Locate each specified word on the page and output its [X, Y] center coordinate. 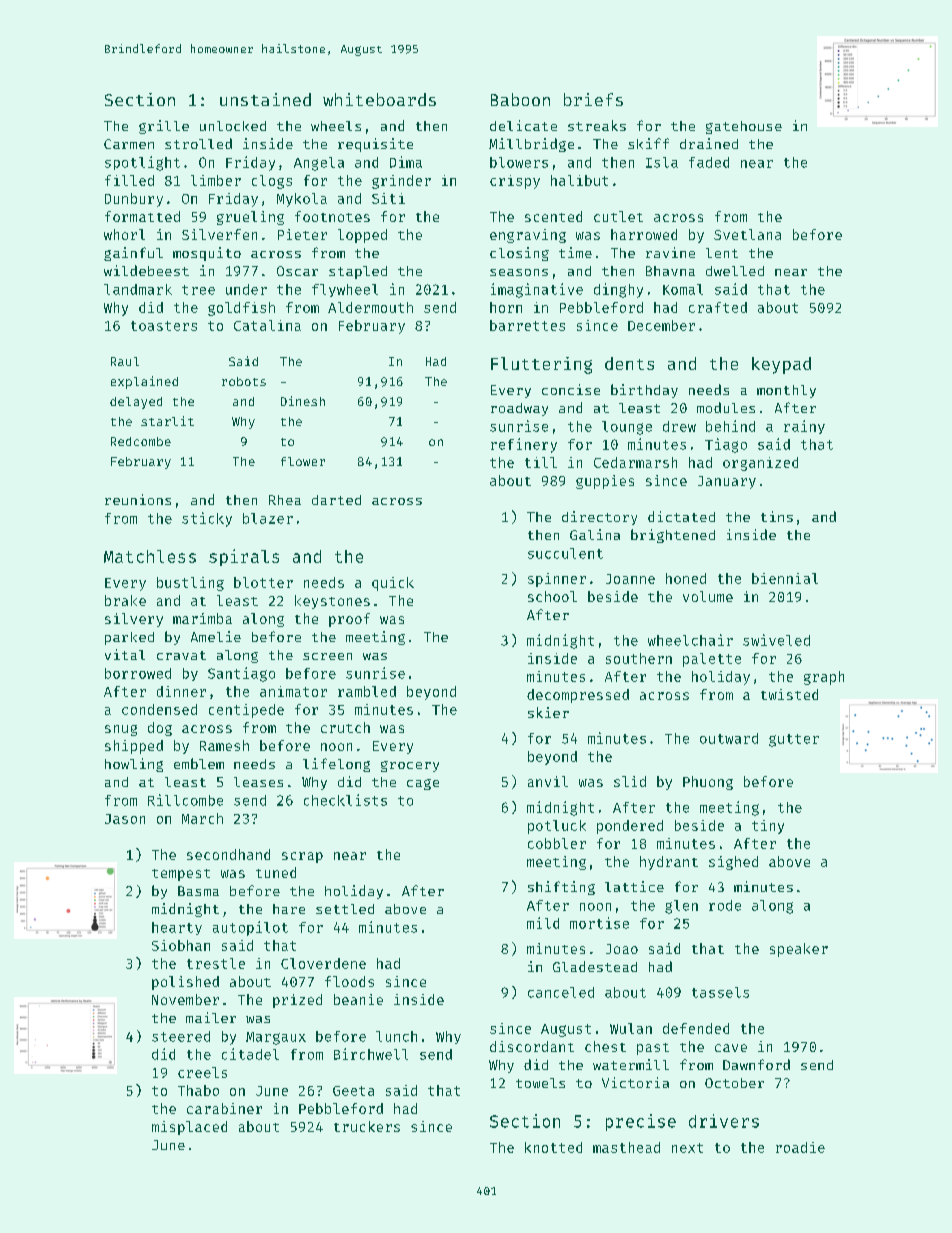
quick [393, 584]
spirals [244, 557]
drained [709, 143]
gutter [794, 740]
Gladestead [595, 966]
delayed [136, 403]
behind [730, 426]
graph [824, 678]
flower [303, 461]
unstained [265, 99]
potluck [557, 827]
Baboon [520, 99]
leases [258, 782]
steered [181, 1036]
